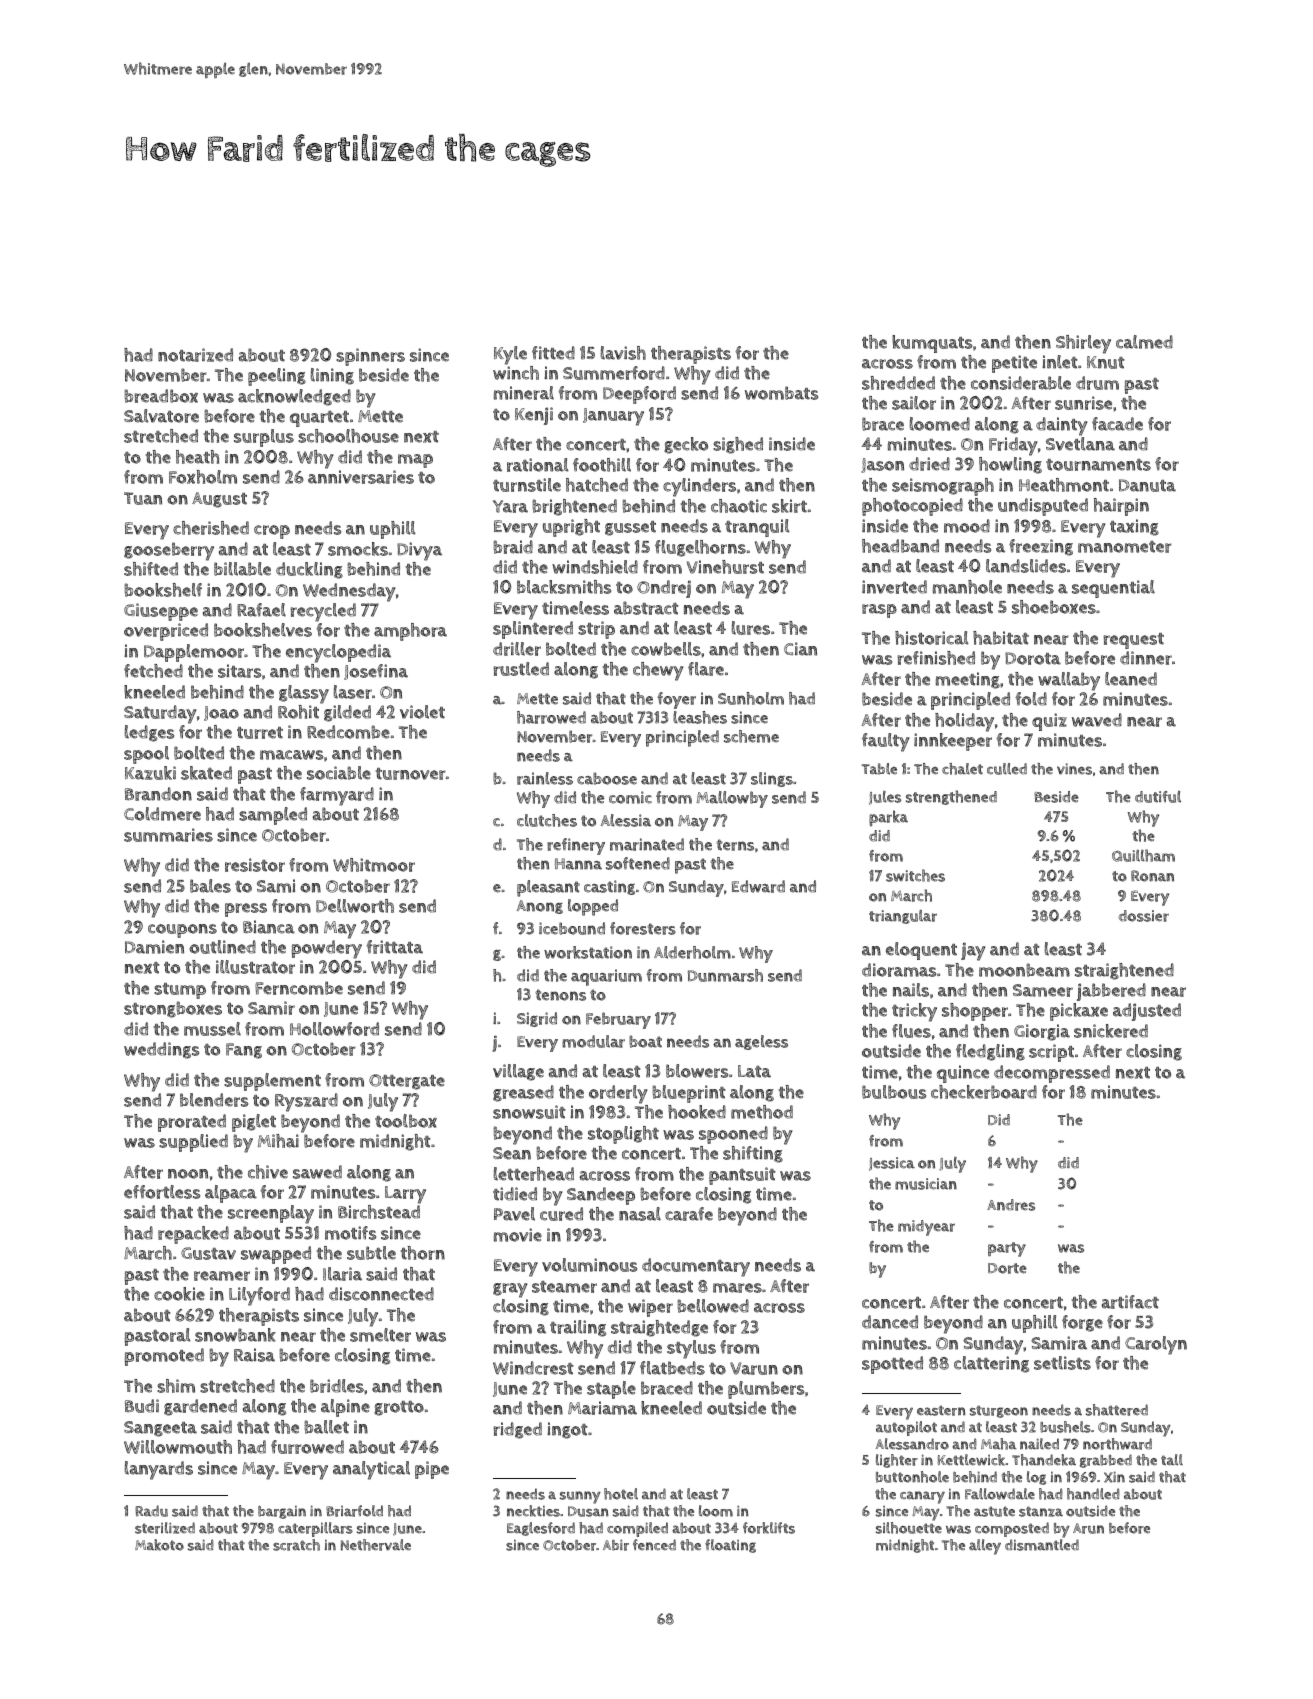 Image resolution: width=1313 pixels, height=1699 pixels. Describe the element at coordinates (1000, 1494) in the screenshot. I see `Fallowdale` at that location.
